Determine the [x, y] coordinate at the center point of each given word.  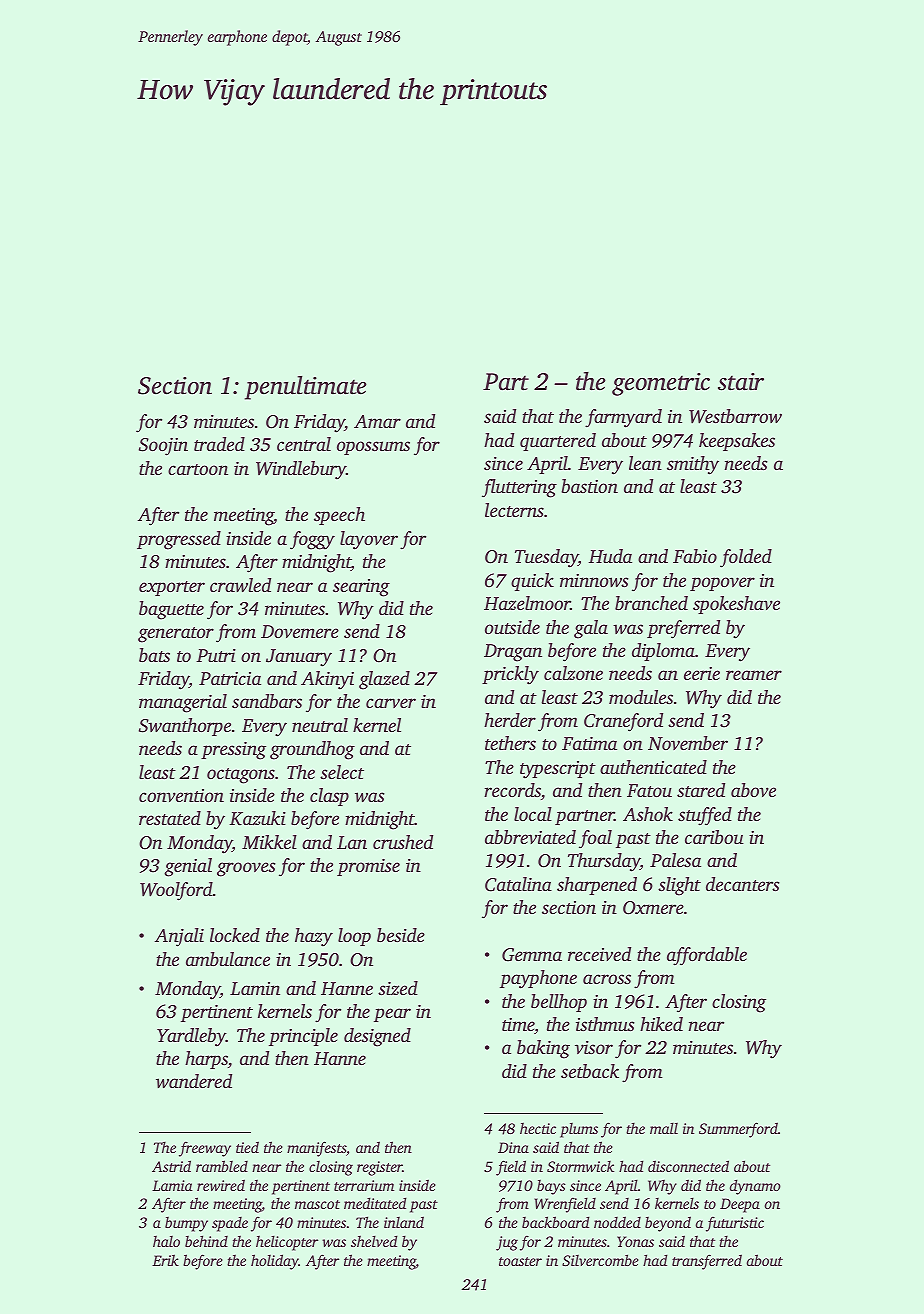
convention [181, 795]
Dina [513, 1147]
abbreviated [530, 837]
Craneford [623, 722]
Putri [216, 655]
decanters [742, 884]
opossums [373, 448]
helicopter [287, 1243]
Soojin [163, 447]
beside [401, 935]
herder [510, 720]
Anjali [179, 937]
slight [679, 886]
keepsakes [737, 442]
